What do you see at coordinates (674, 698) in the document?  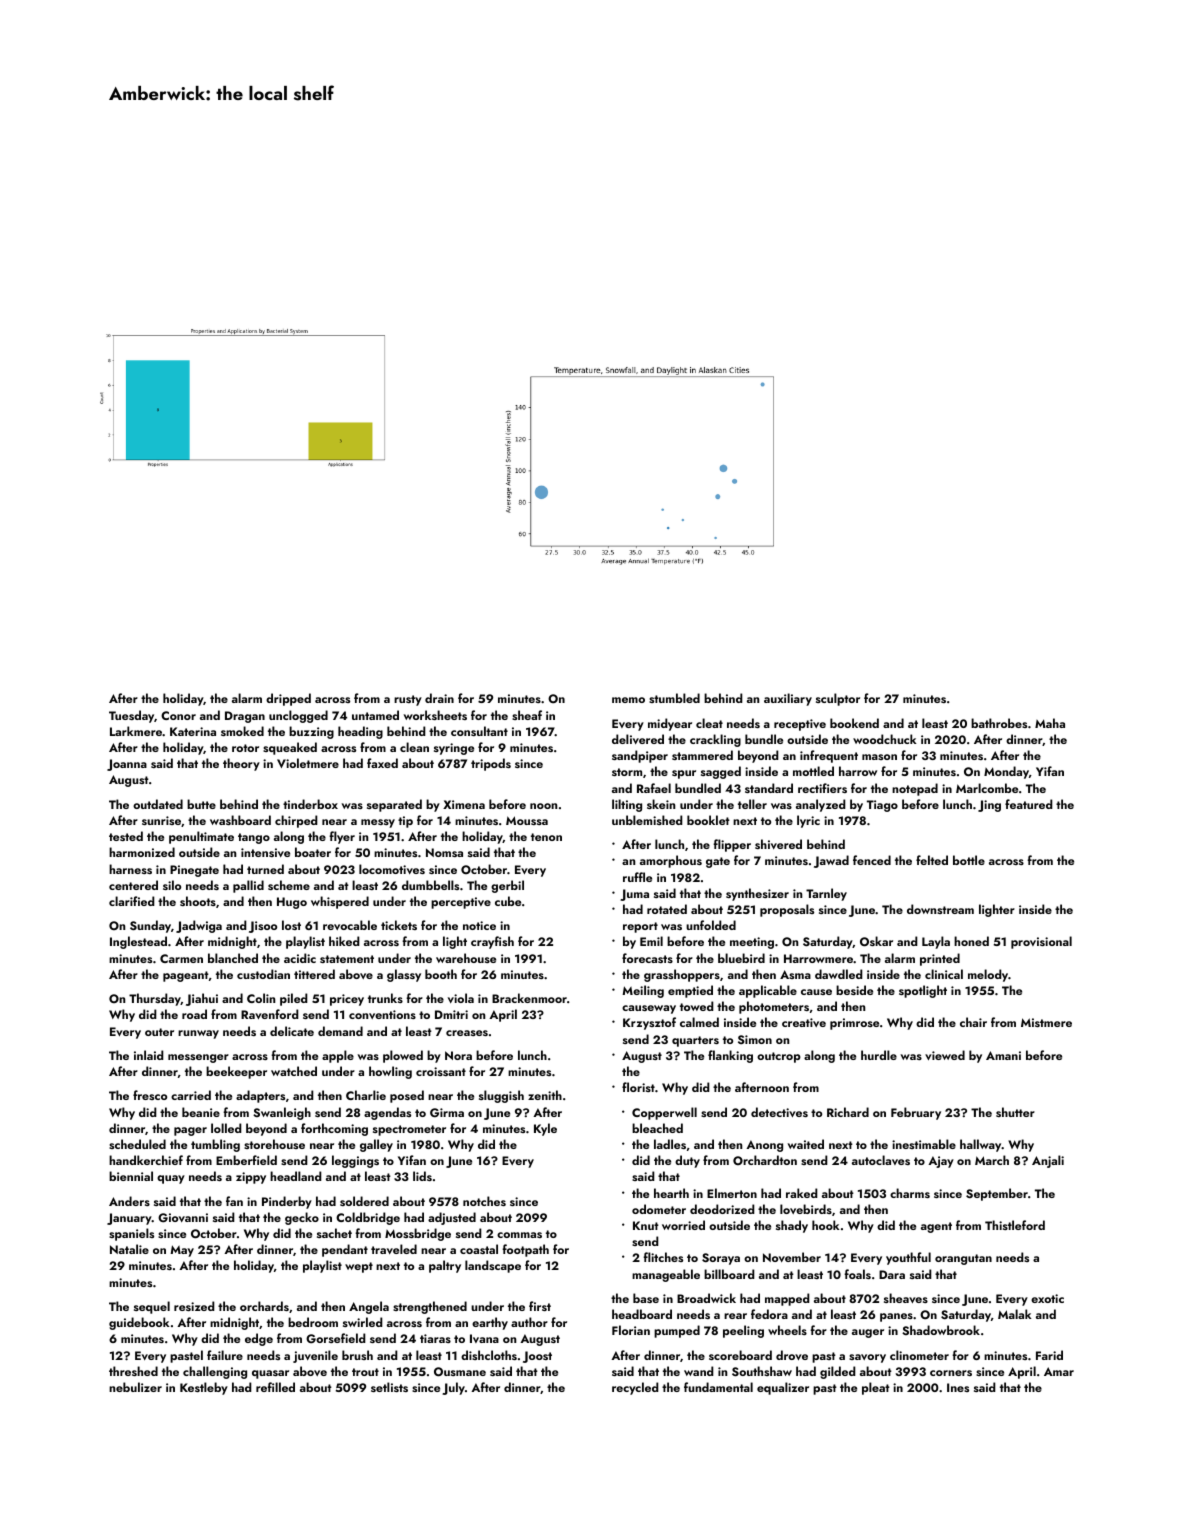 I see `stumbled` at bounding box center [674, 698].
